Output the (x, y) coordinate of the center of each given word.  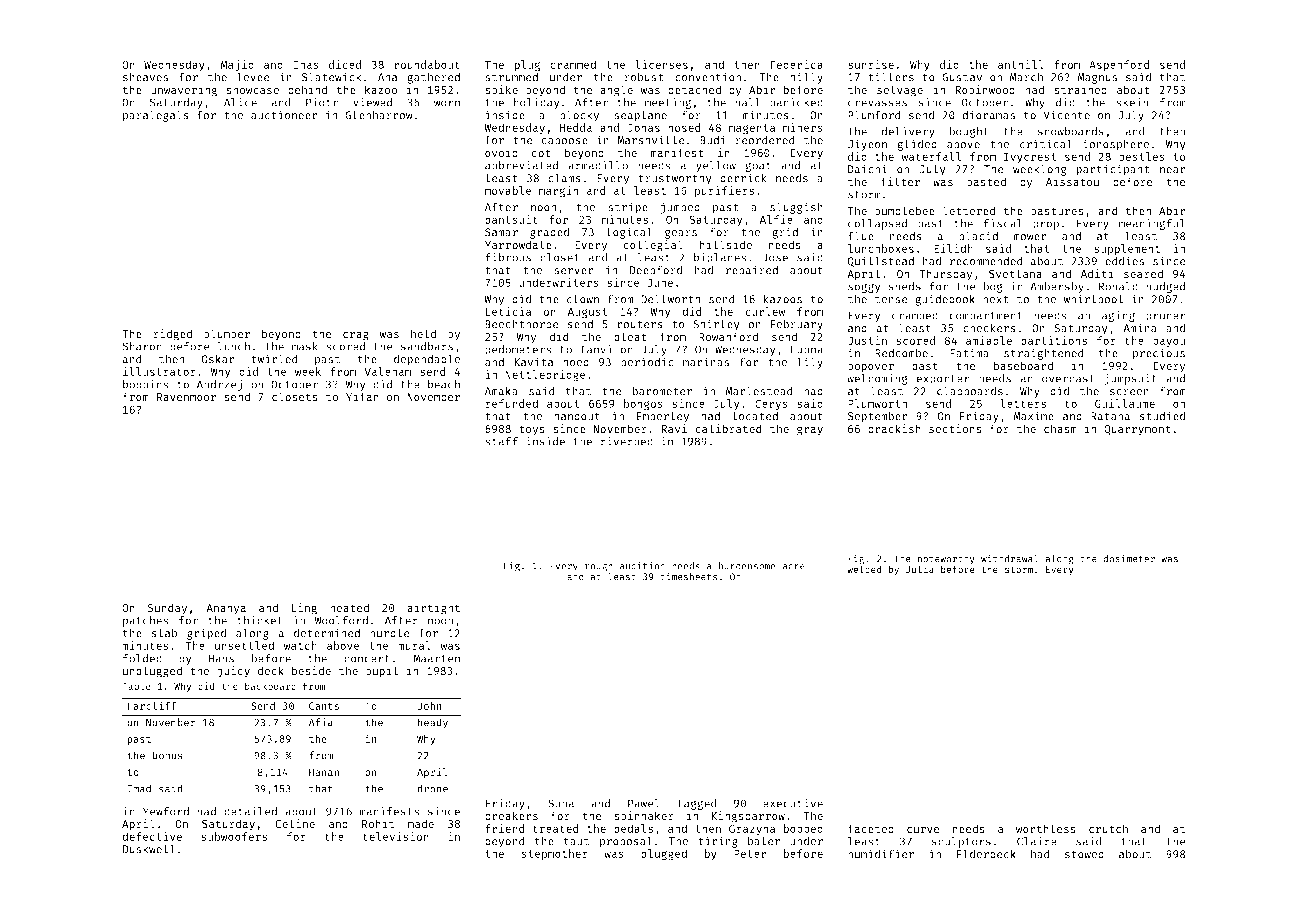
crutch (1108, 828)
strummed (511, 77)
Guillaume (1125, 403)
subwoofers (234, 836)
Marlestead (759, 391)
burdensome (747, 566)
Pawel (644, 803)
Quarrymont (1137, 430)
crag (356, 336)
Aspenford (1119, 65)
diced (345, 64)
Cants (324, 706)
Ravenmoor (186, 397)
